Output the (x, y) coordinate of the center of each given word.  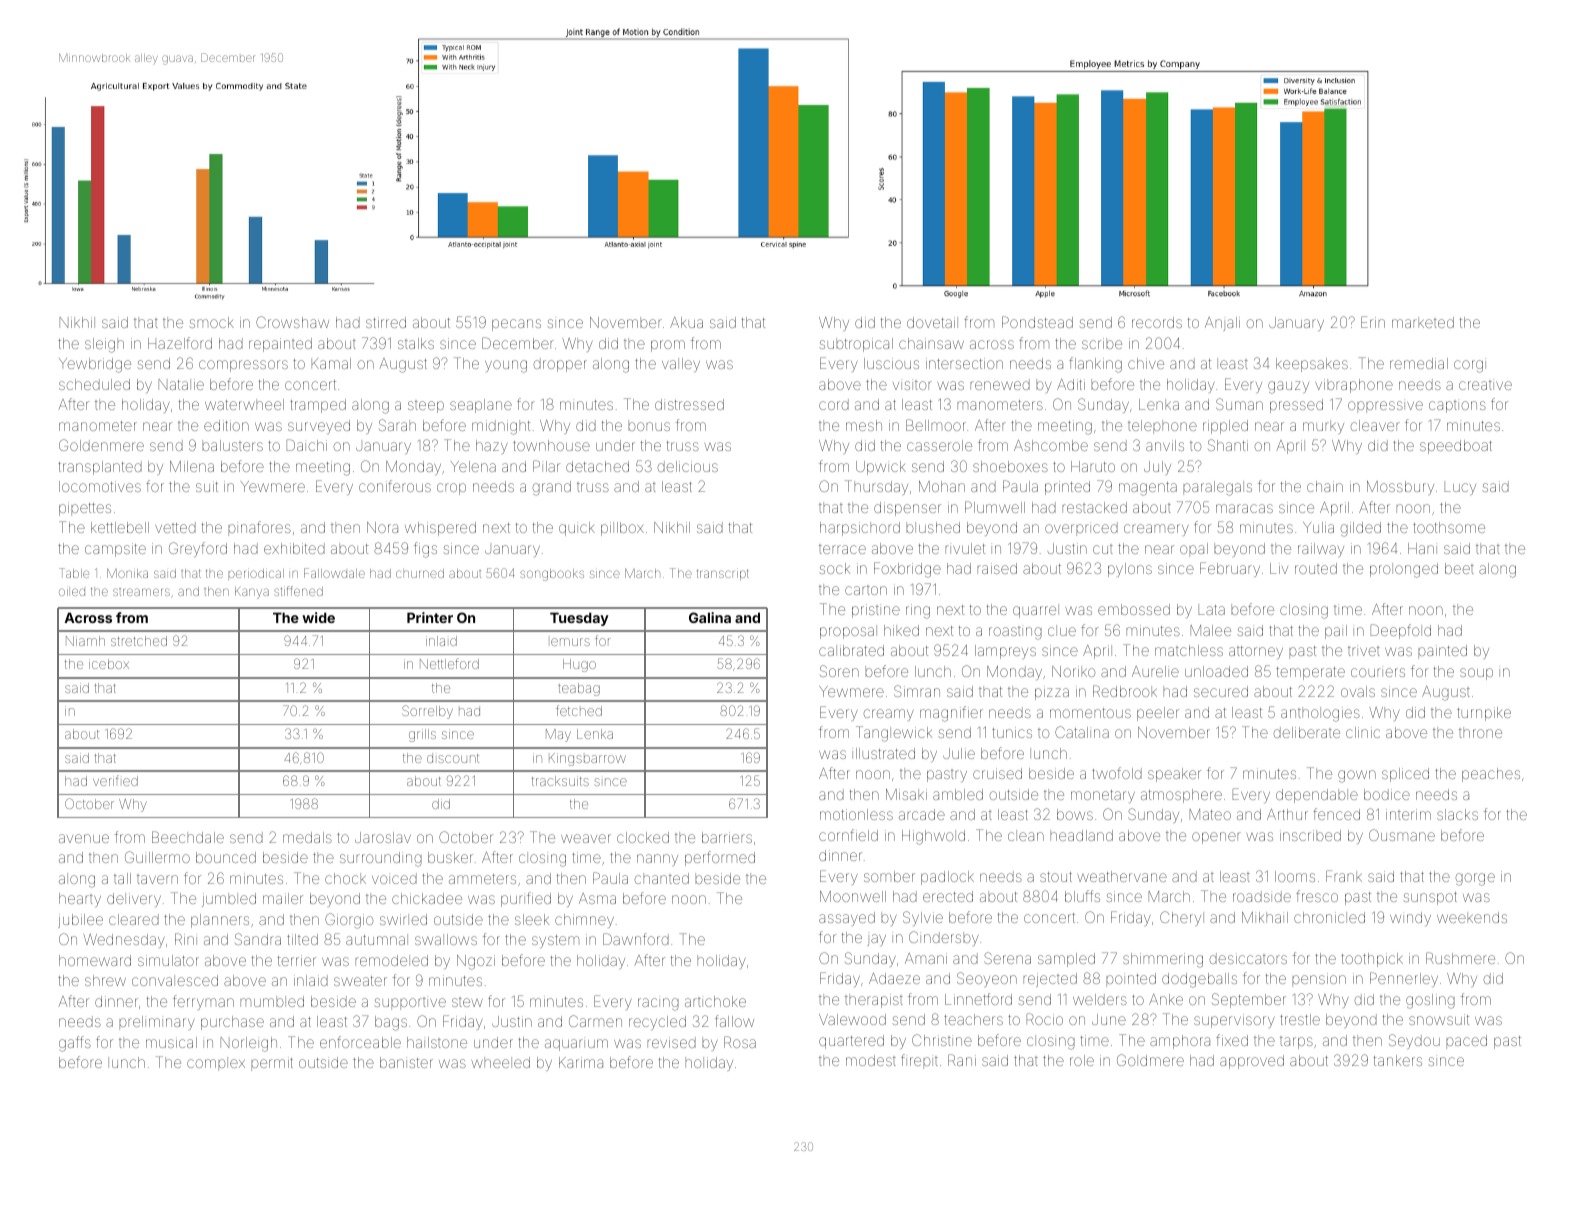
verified (115, 780)
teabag (579, 689)
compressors (243, 366)
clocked (643, 837)
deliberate (1306, 732)
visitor (912, 385)
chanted (661, 878)
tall (122, 878)
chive (1146, 363)
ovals (1358, 691)
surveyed (319, 427)
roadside (1262, 896)
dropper (560, 365)
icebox (109, 664)
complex (216, 1064)
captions (1457, 407)
